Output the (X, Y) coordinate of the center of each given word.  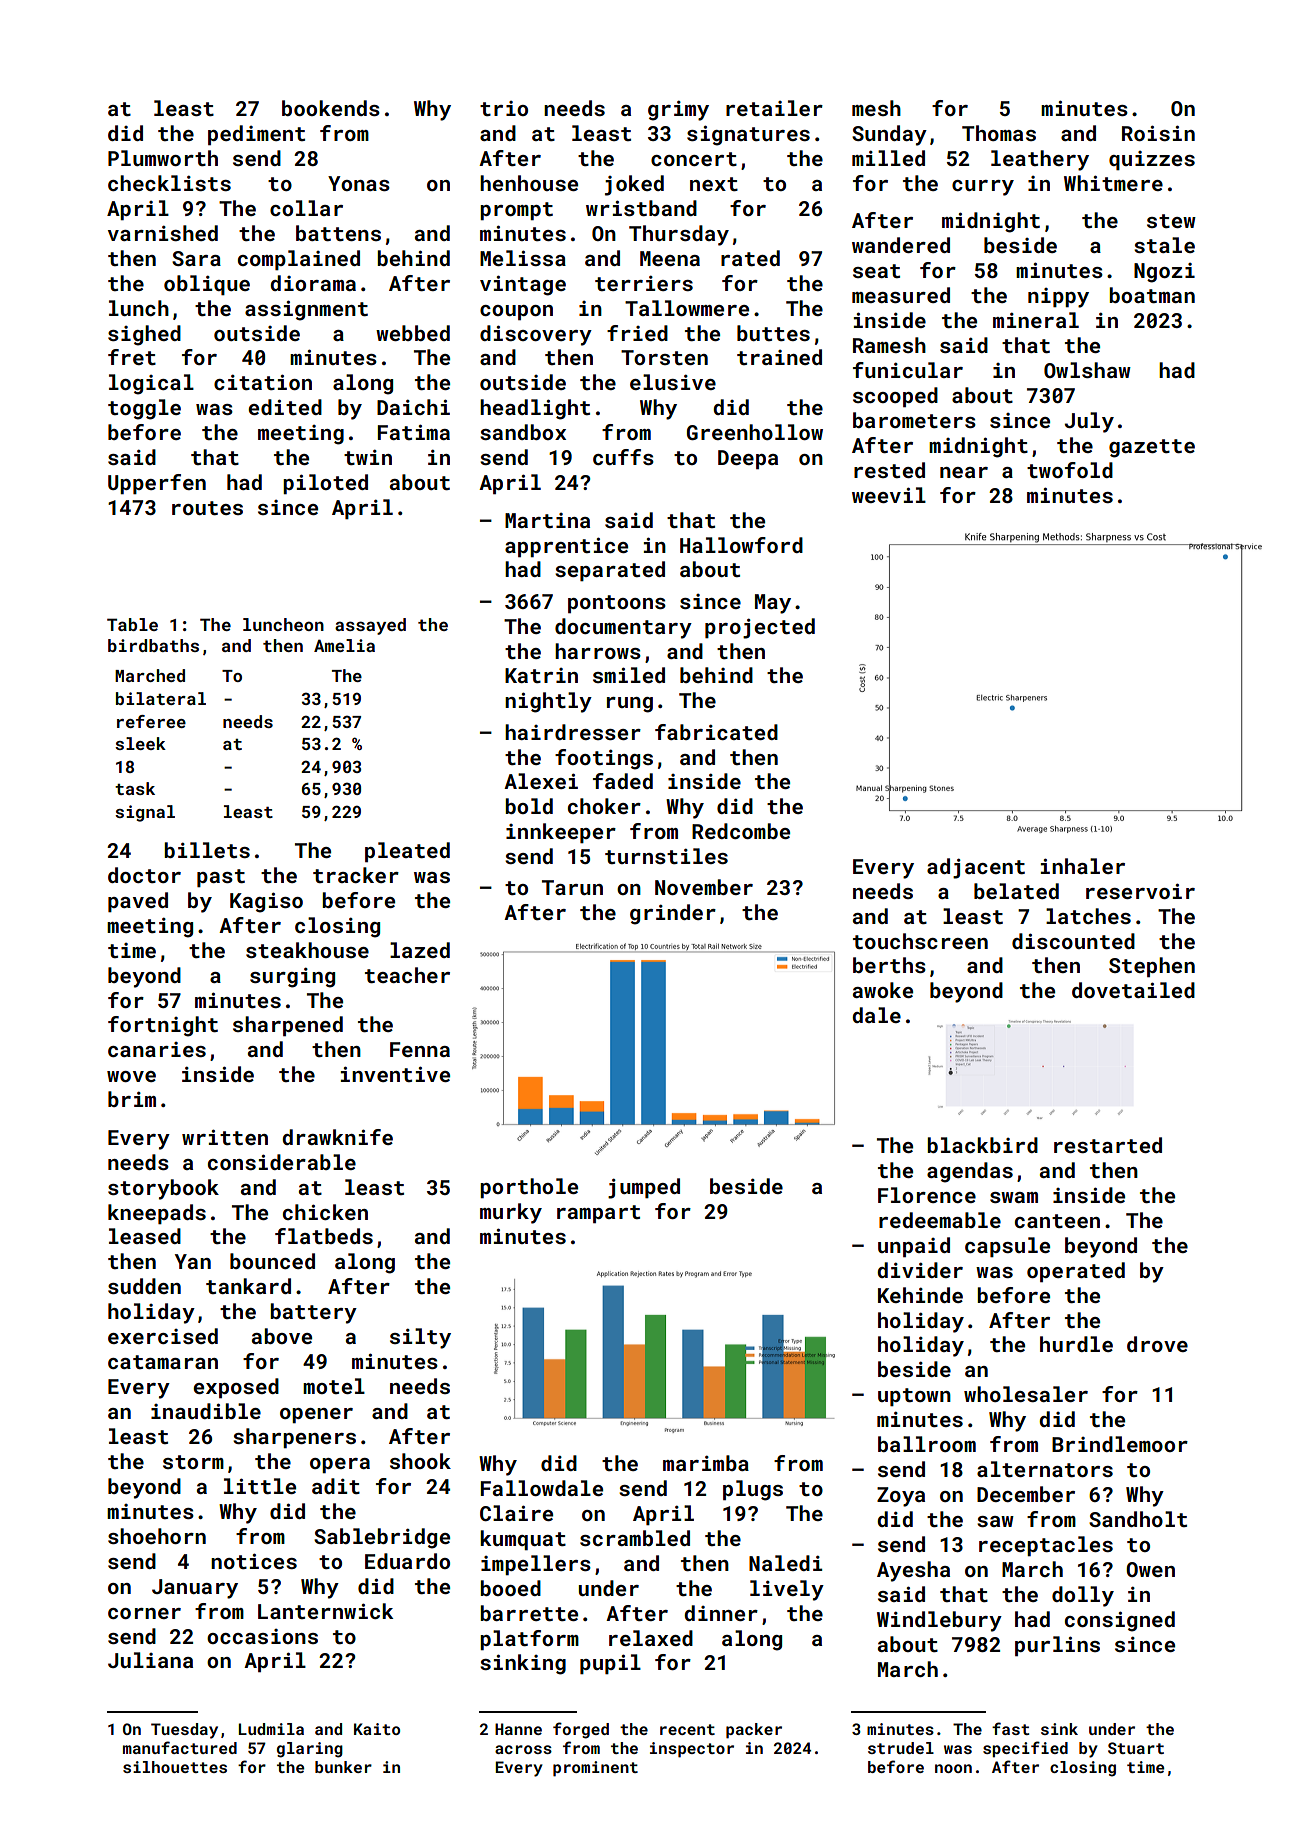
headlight (535, 409)
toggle (144, 409)
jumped (644, 1188)
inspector (692, 1750)
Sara (196, 258)
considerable (282, 1162)
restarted (1108, 1145)
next (714, 184)
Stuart (1136, 1748)
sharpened (288, 1026)
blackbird (982, 1145)
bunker (343, 1767)
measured (901, 295)
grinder (673, 914)
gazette (1152, 448)
